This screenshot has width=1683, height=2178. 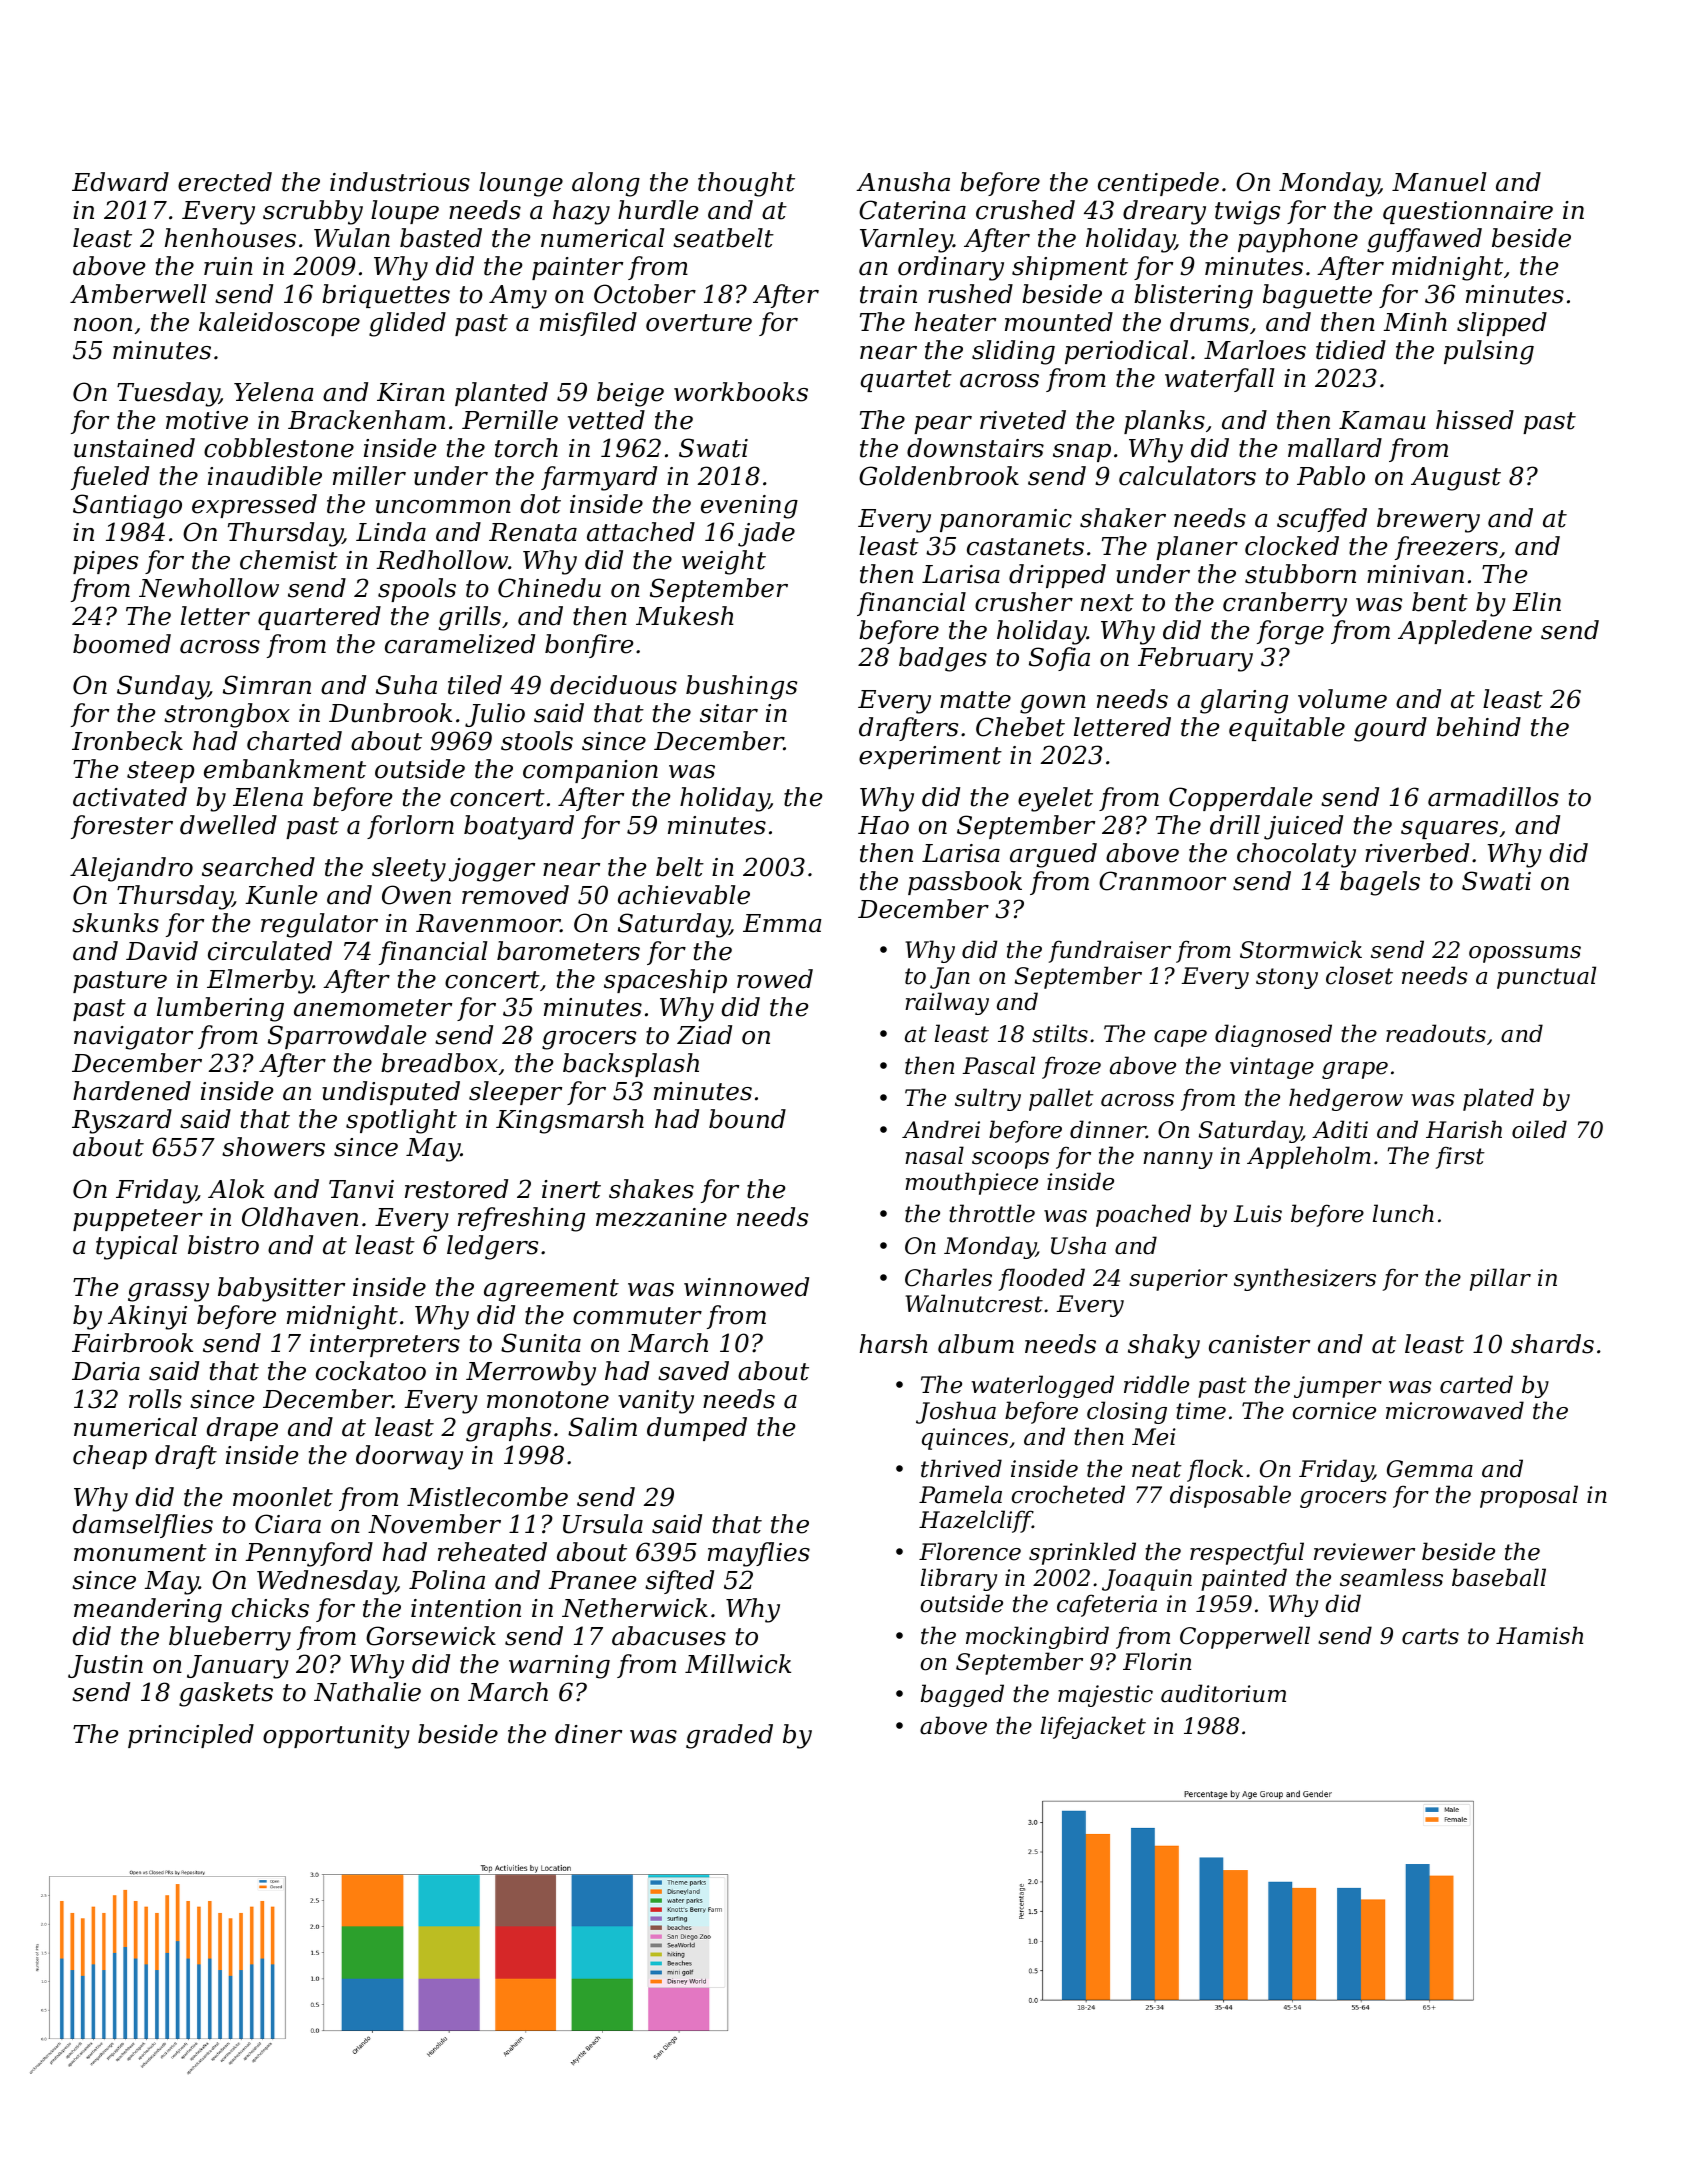 What do you see at coordinates (1093, 1727) in the screenshot?
I see `lifejacket` at bounding box center [1093, 1727].
